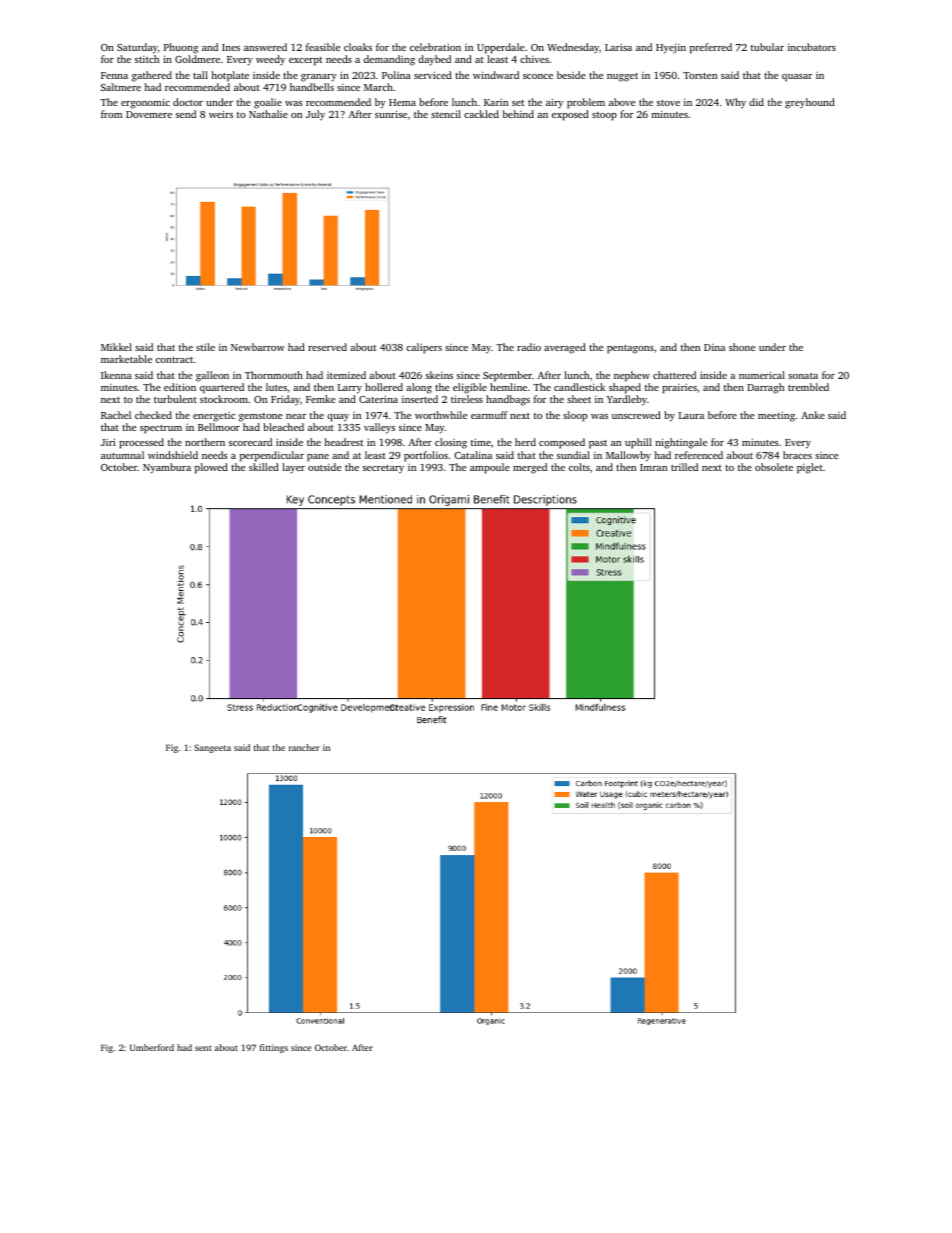  I want to click on feasible, so click(323, 47).
